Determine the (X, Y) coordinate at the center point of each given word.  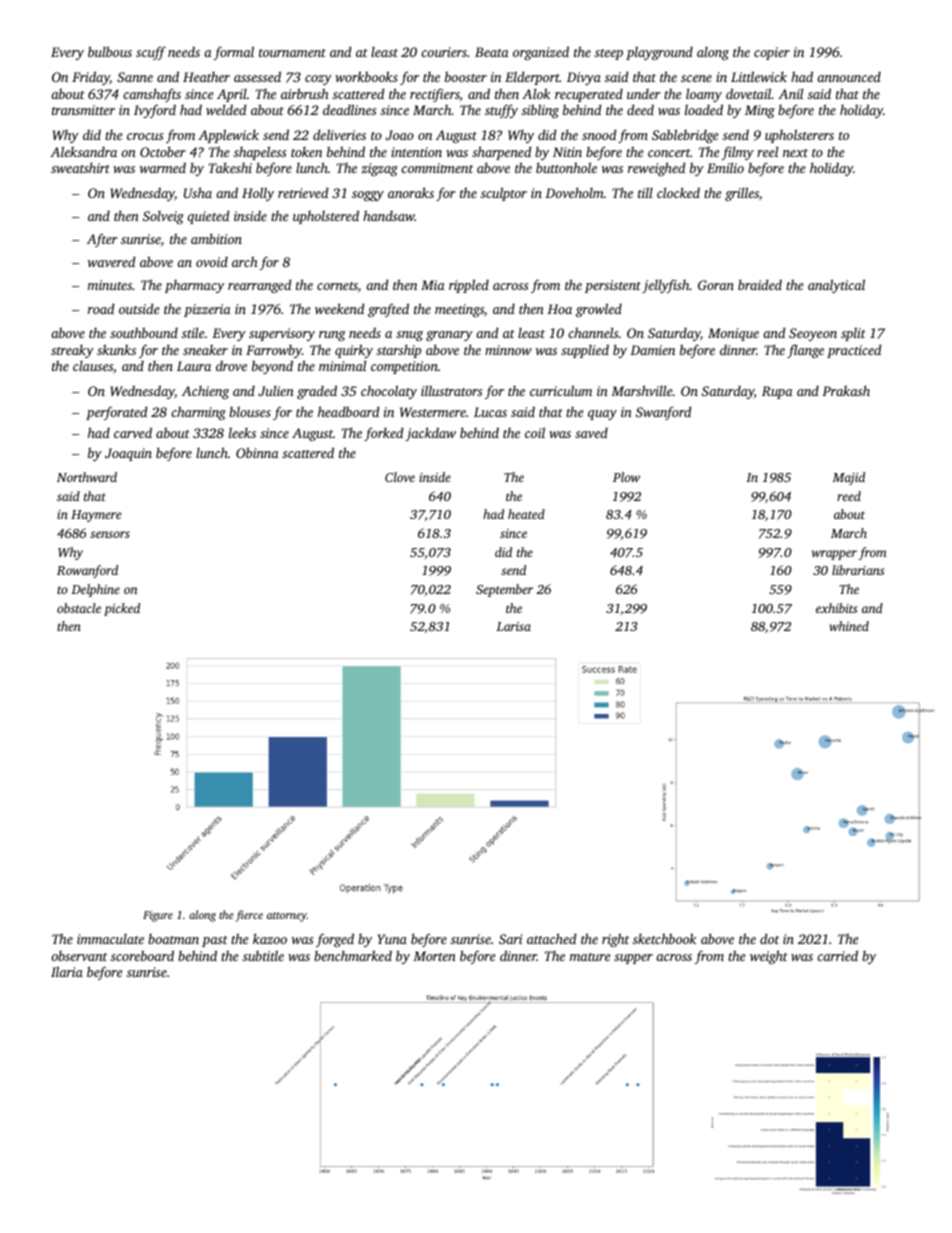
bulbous (110, 51)
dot (769, 938)
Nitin (567, 152)
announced (849, 77)
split (853, 334)
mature (590, 957)
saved (591, 433)
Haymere (96, 516)
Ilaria (67, 971)
